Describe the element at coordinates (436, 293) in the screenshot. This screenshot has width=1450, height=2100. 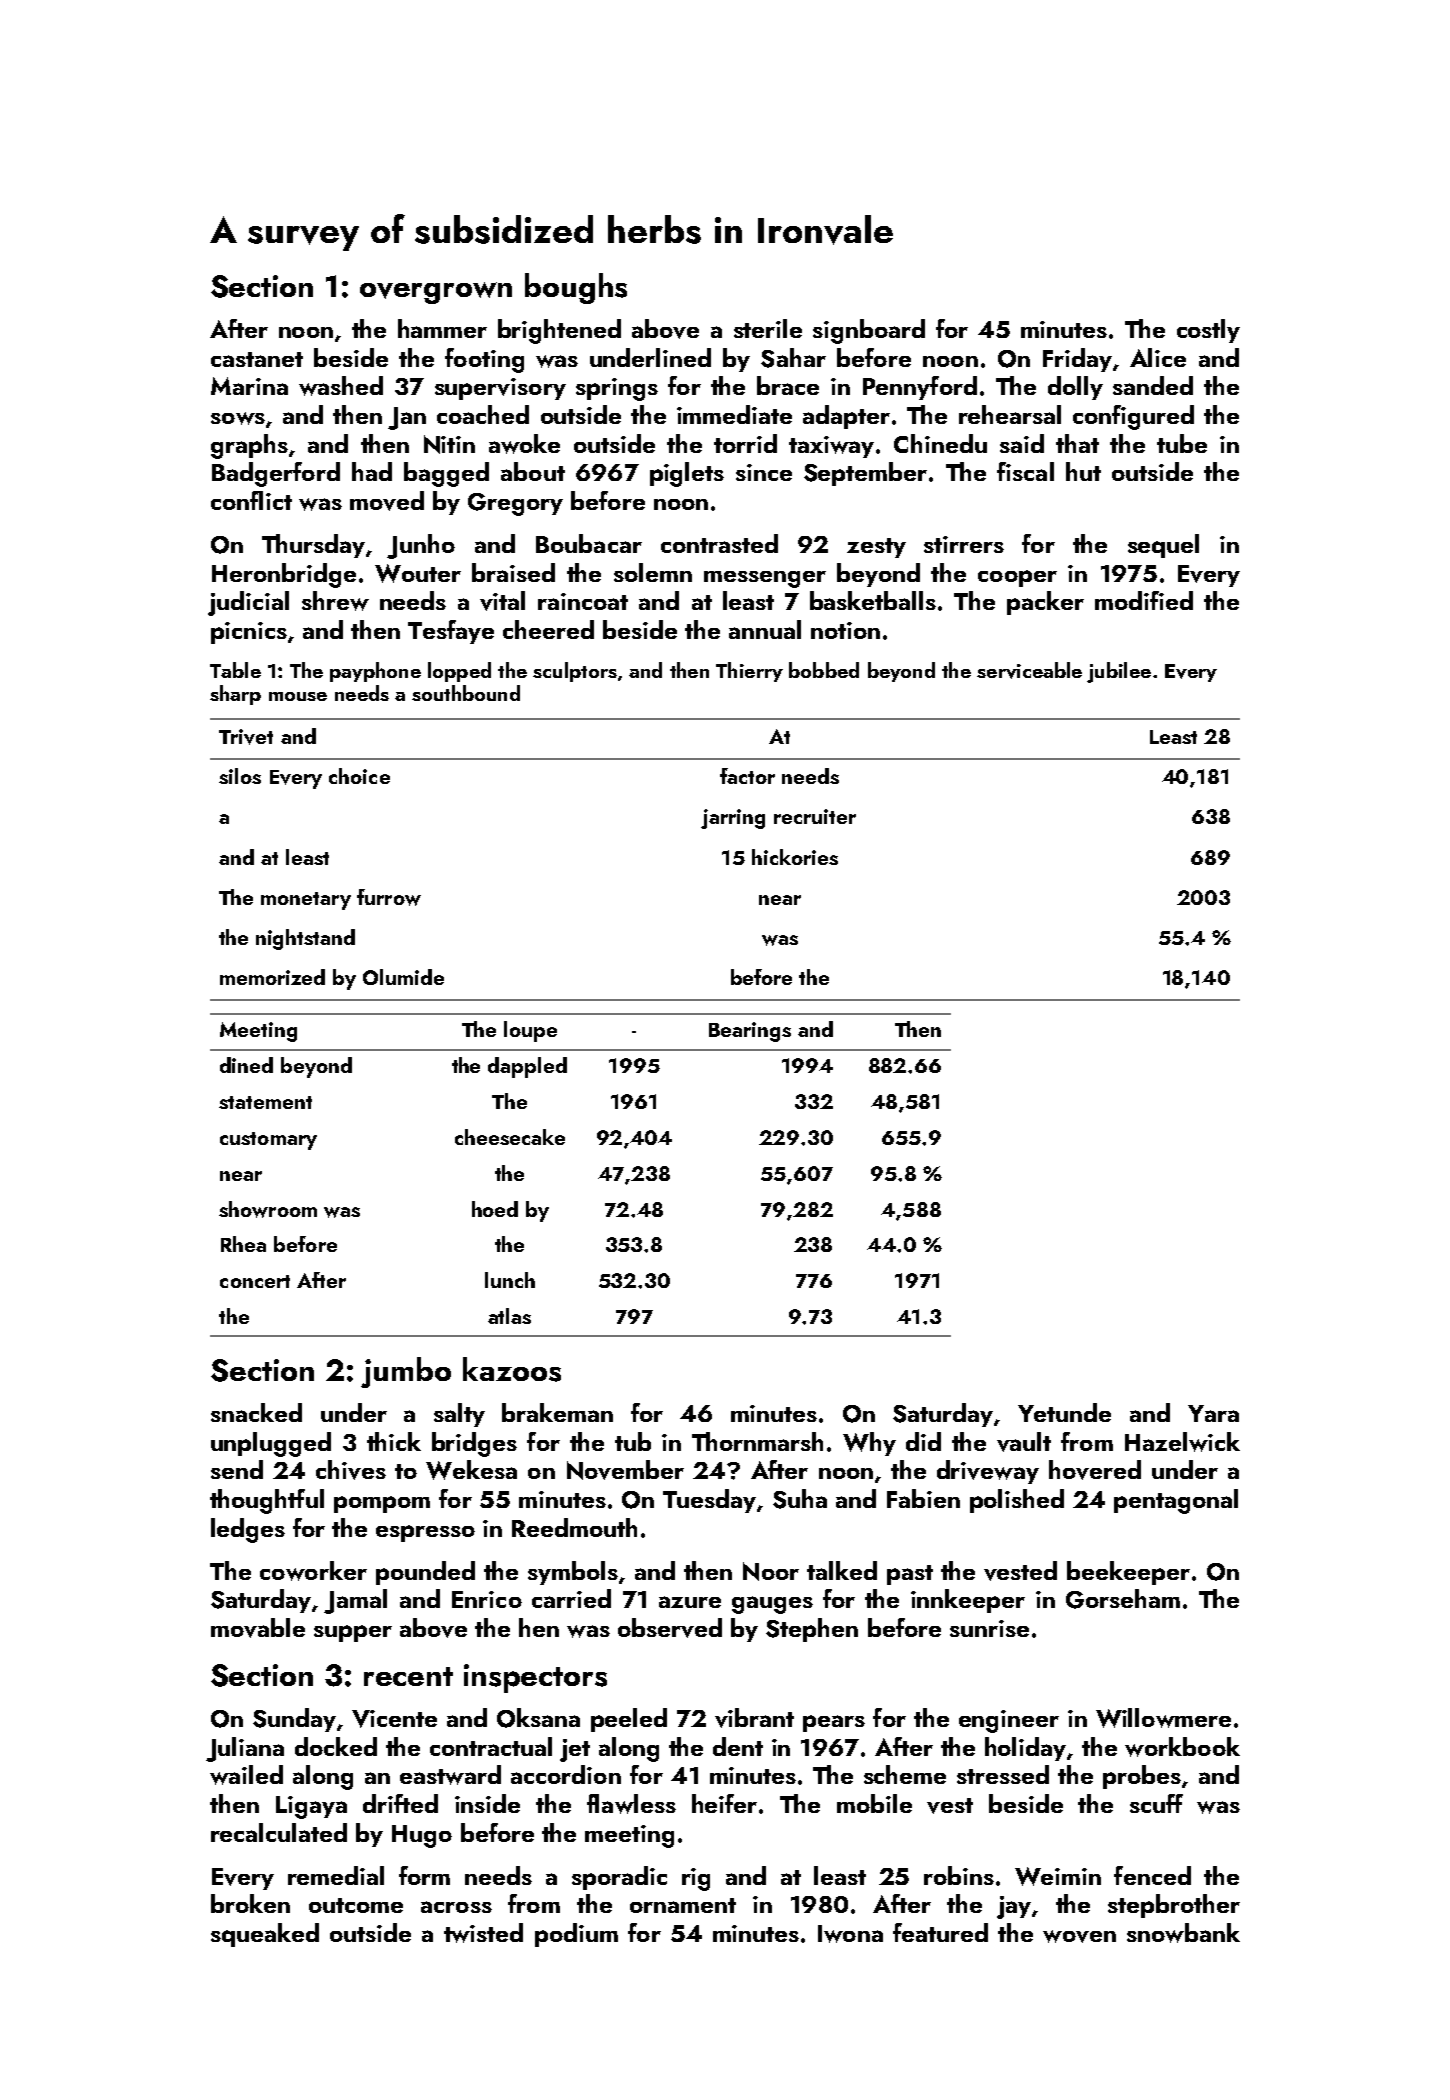
I see `overgrown` at that location.
